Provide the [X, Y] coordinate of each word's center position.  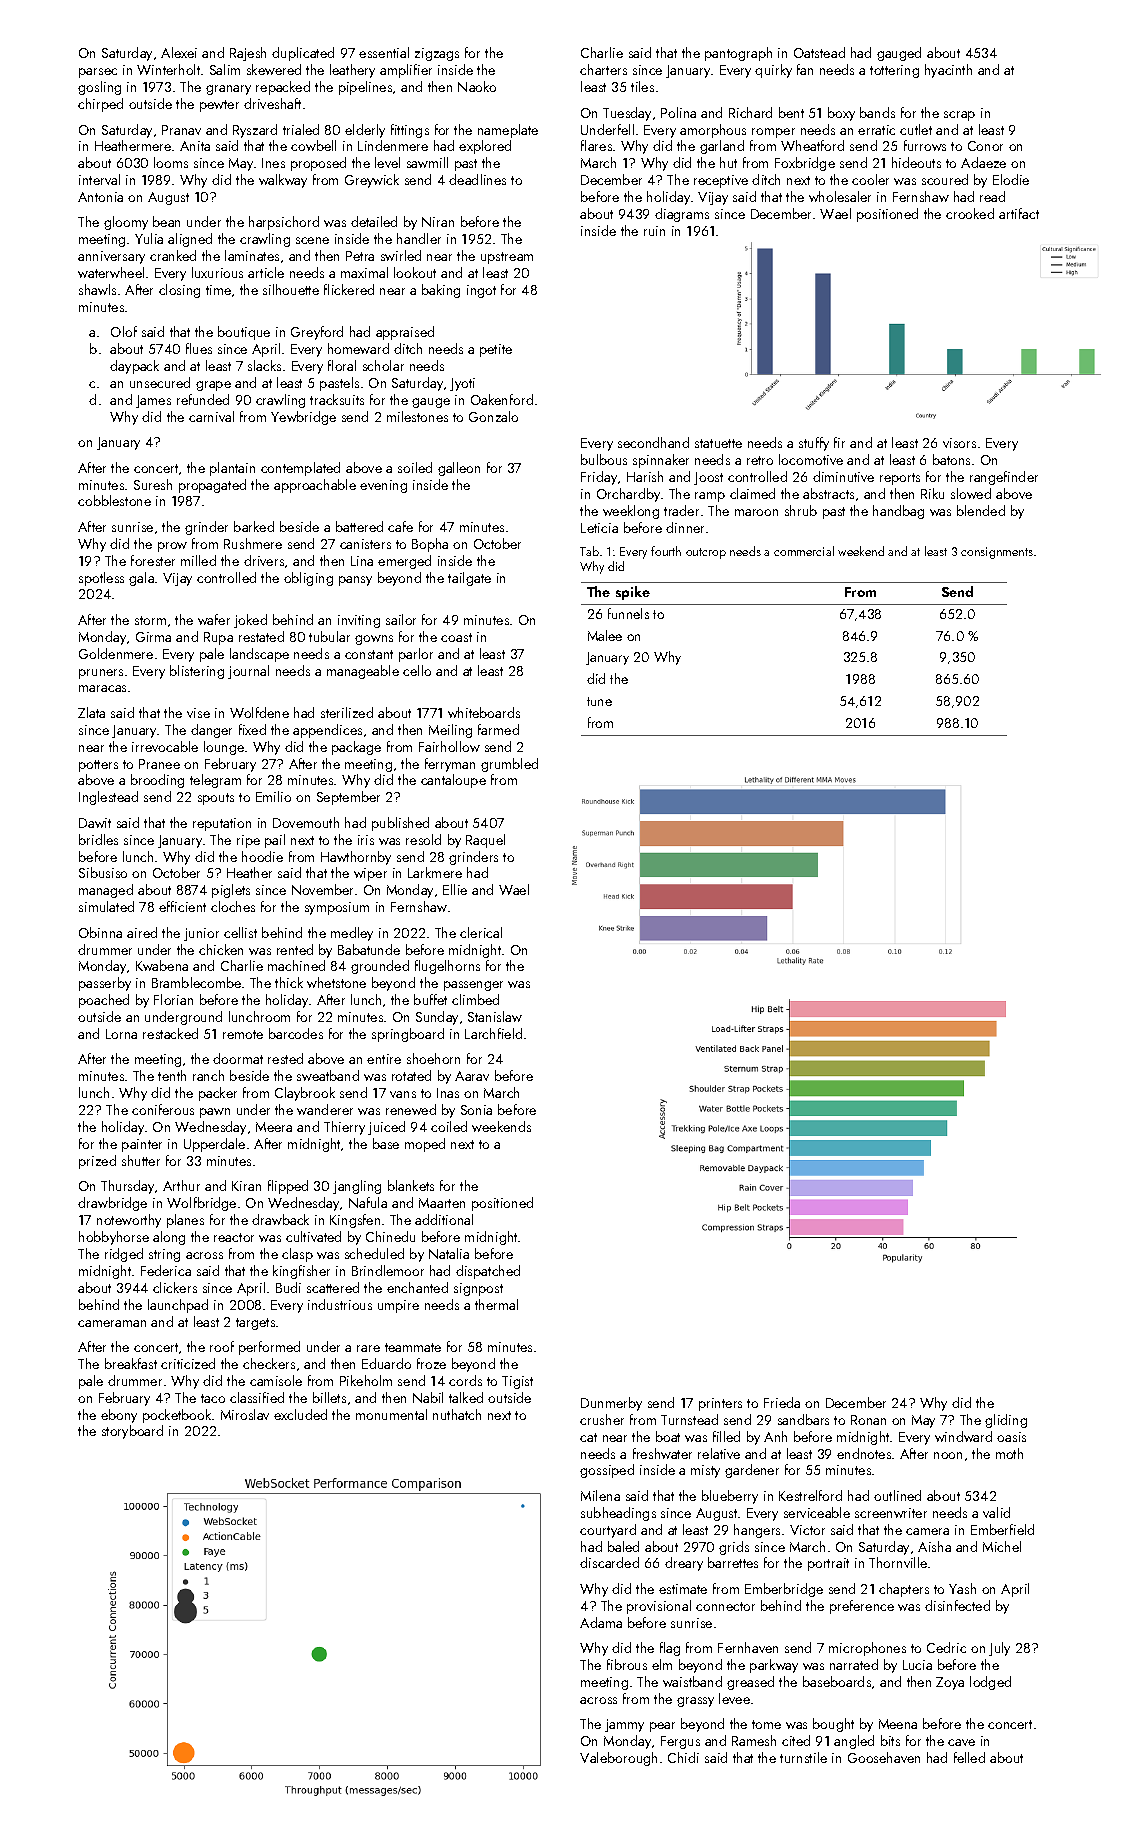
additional [444, 1219]
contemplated [300, 469]
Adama [601, 1622]
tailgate [469, 579]
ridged [124, 1255]
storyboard [132, 1432]
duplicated [303, 54]
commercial [804, 551]
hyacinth [948, 71]
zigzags [437, 54]
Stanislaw [495, 1016]
